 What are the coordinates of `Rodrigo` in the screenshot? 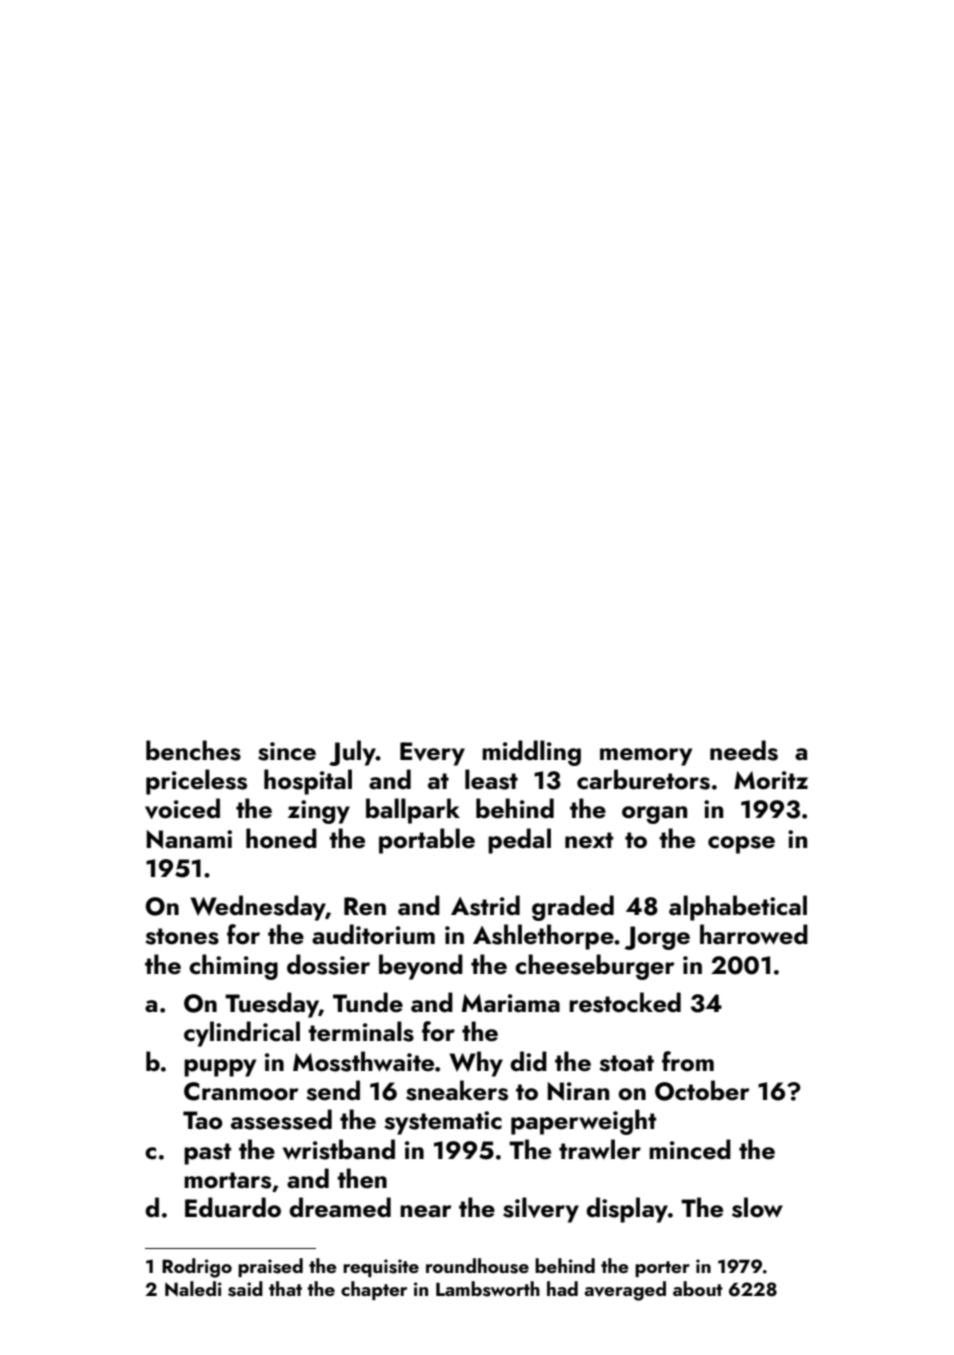 It's located at (197, 1268).
